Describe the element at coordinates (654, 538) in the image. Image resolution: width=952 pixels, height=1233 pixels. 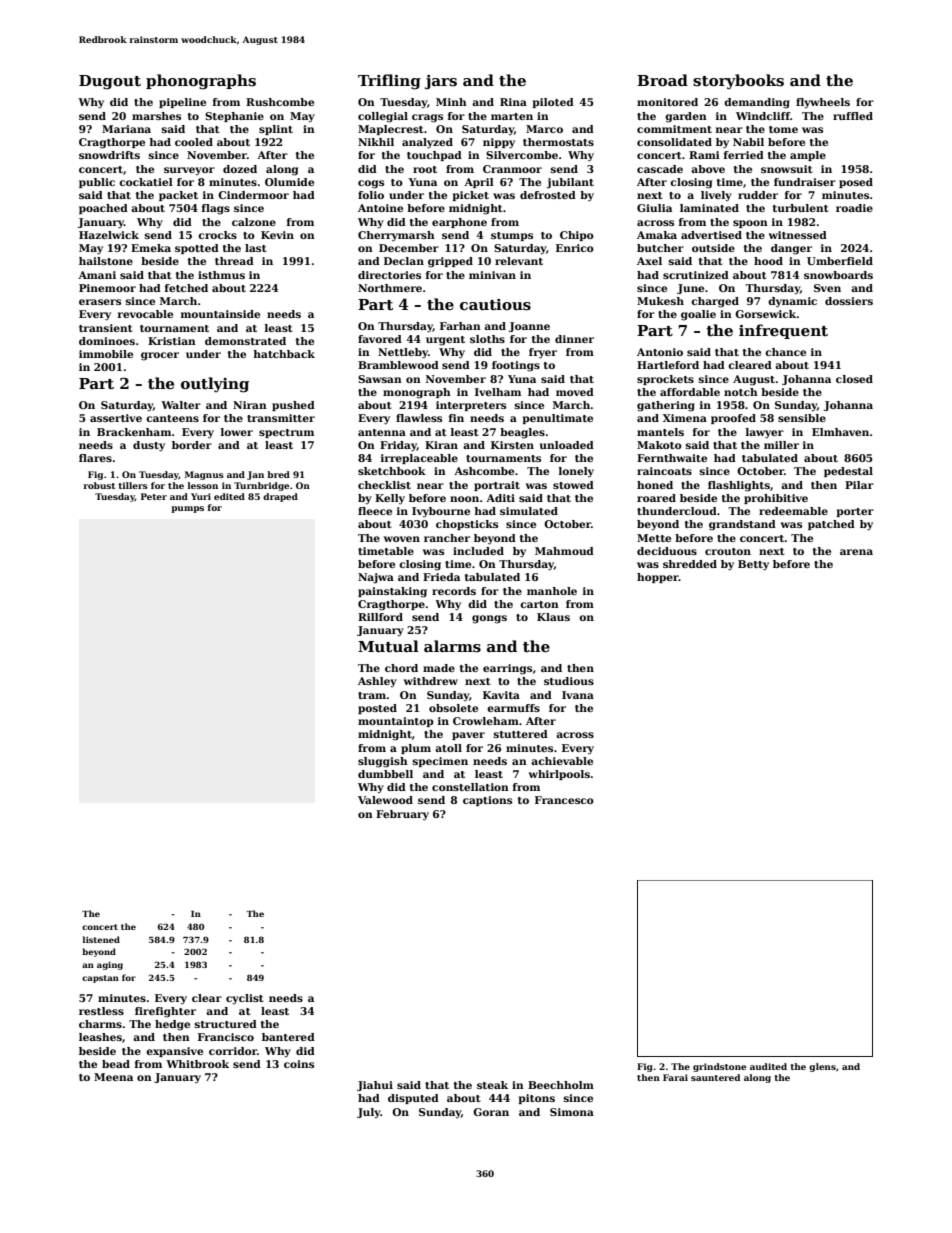
I see `Mette` at that location.
